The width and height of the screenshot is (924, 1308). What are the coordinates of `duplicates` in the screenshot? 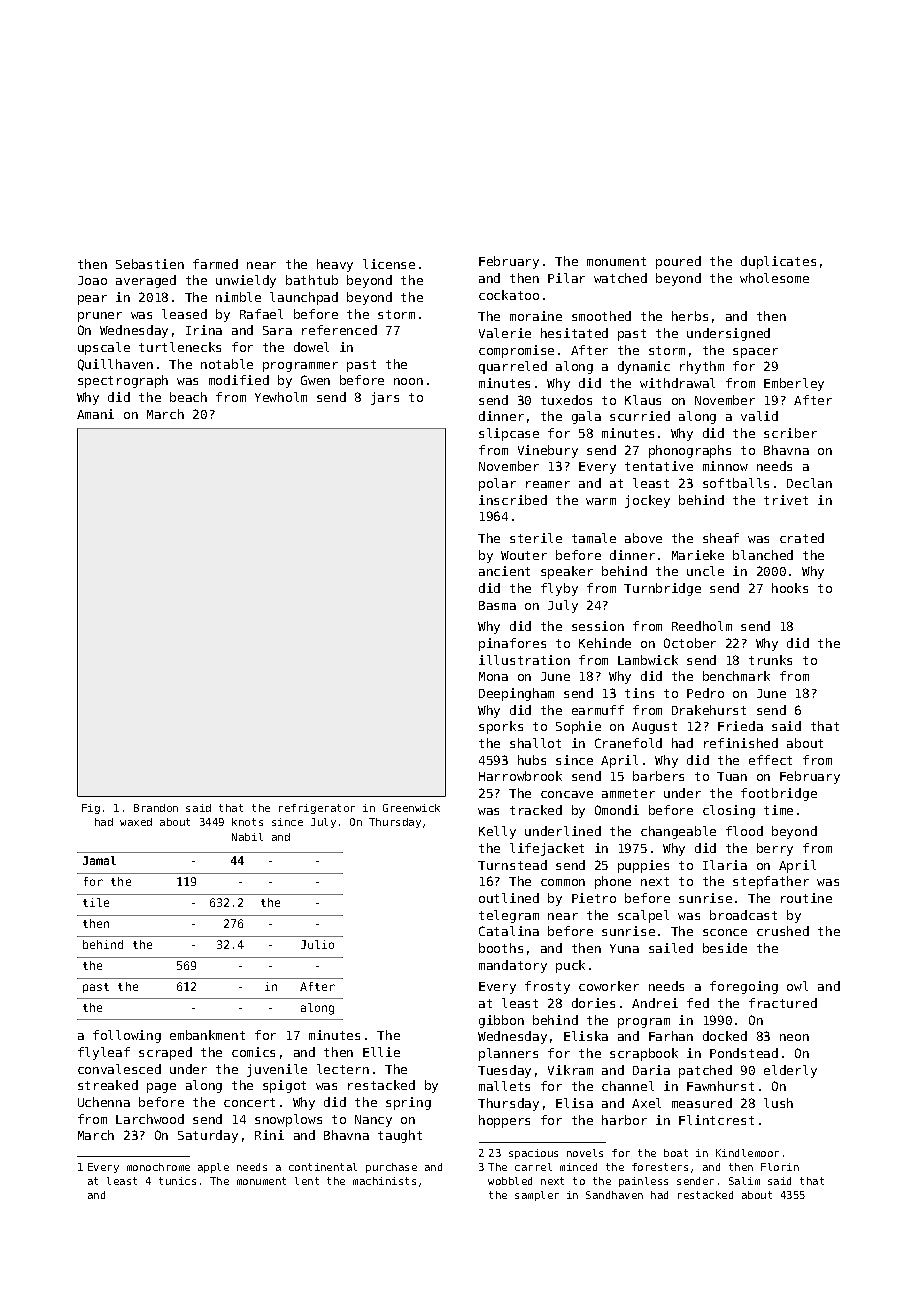 It's located at (778, 262).
